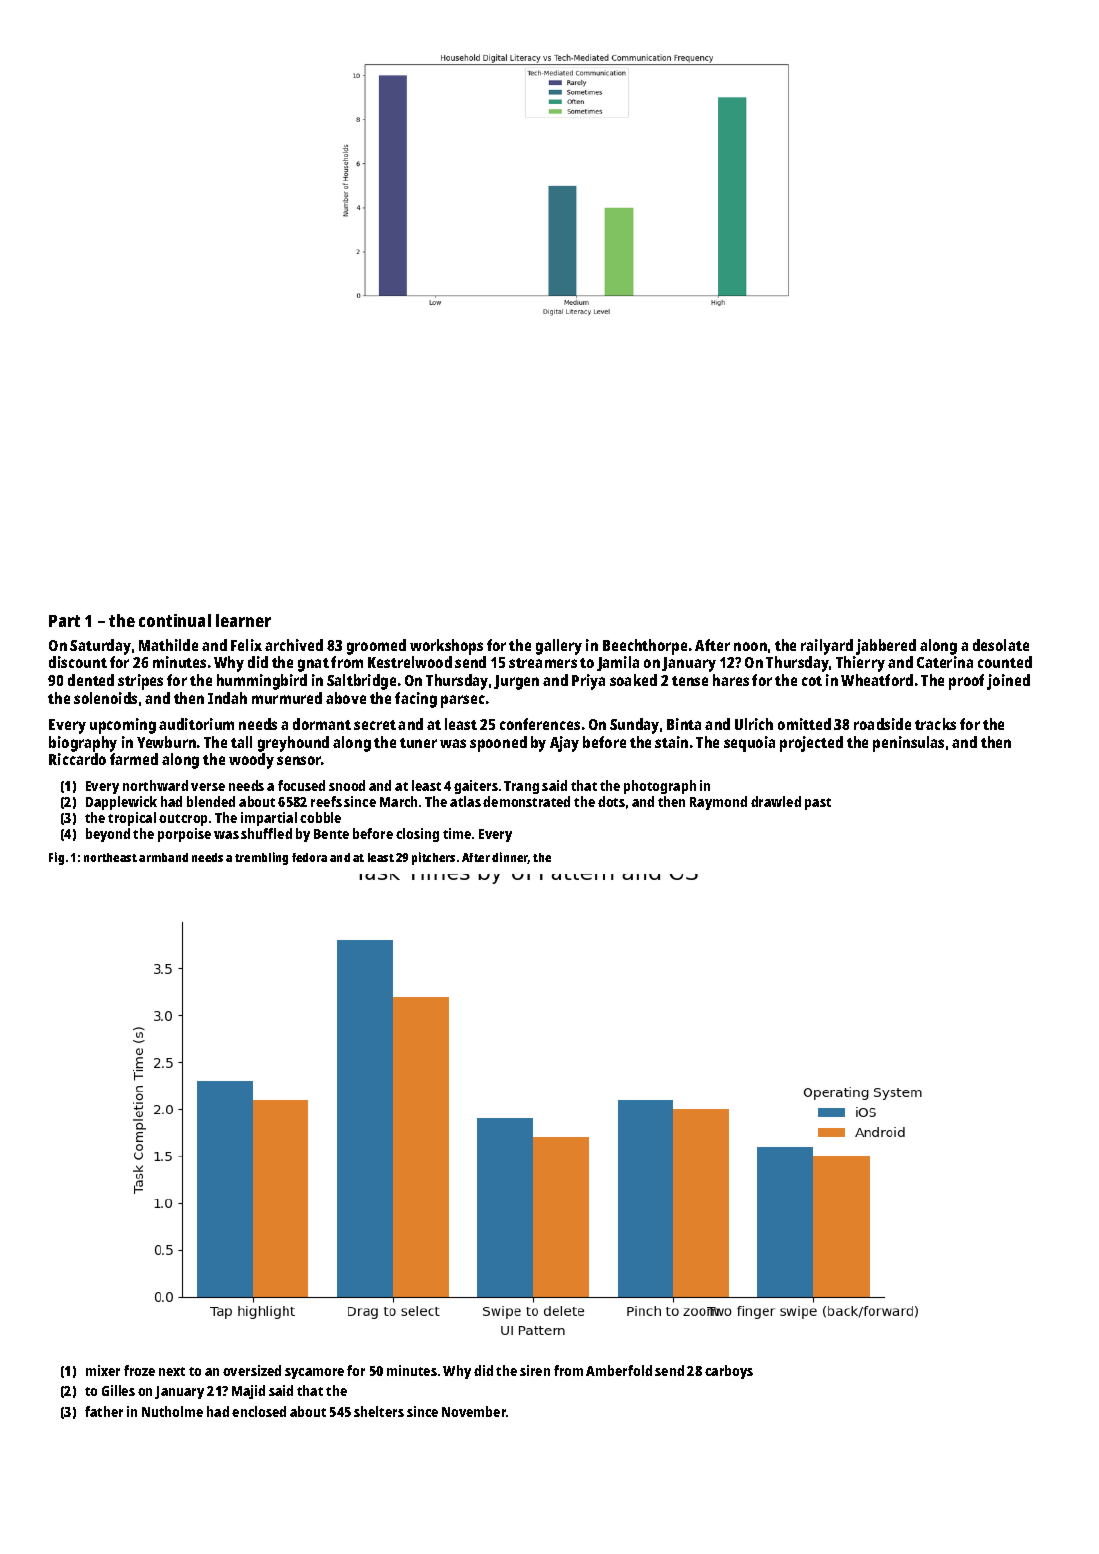 The image size is (1099, 1554). I want to click on continual, so click(175, 620).
